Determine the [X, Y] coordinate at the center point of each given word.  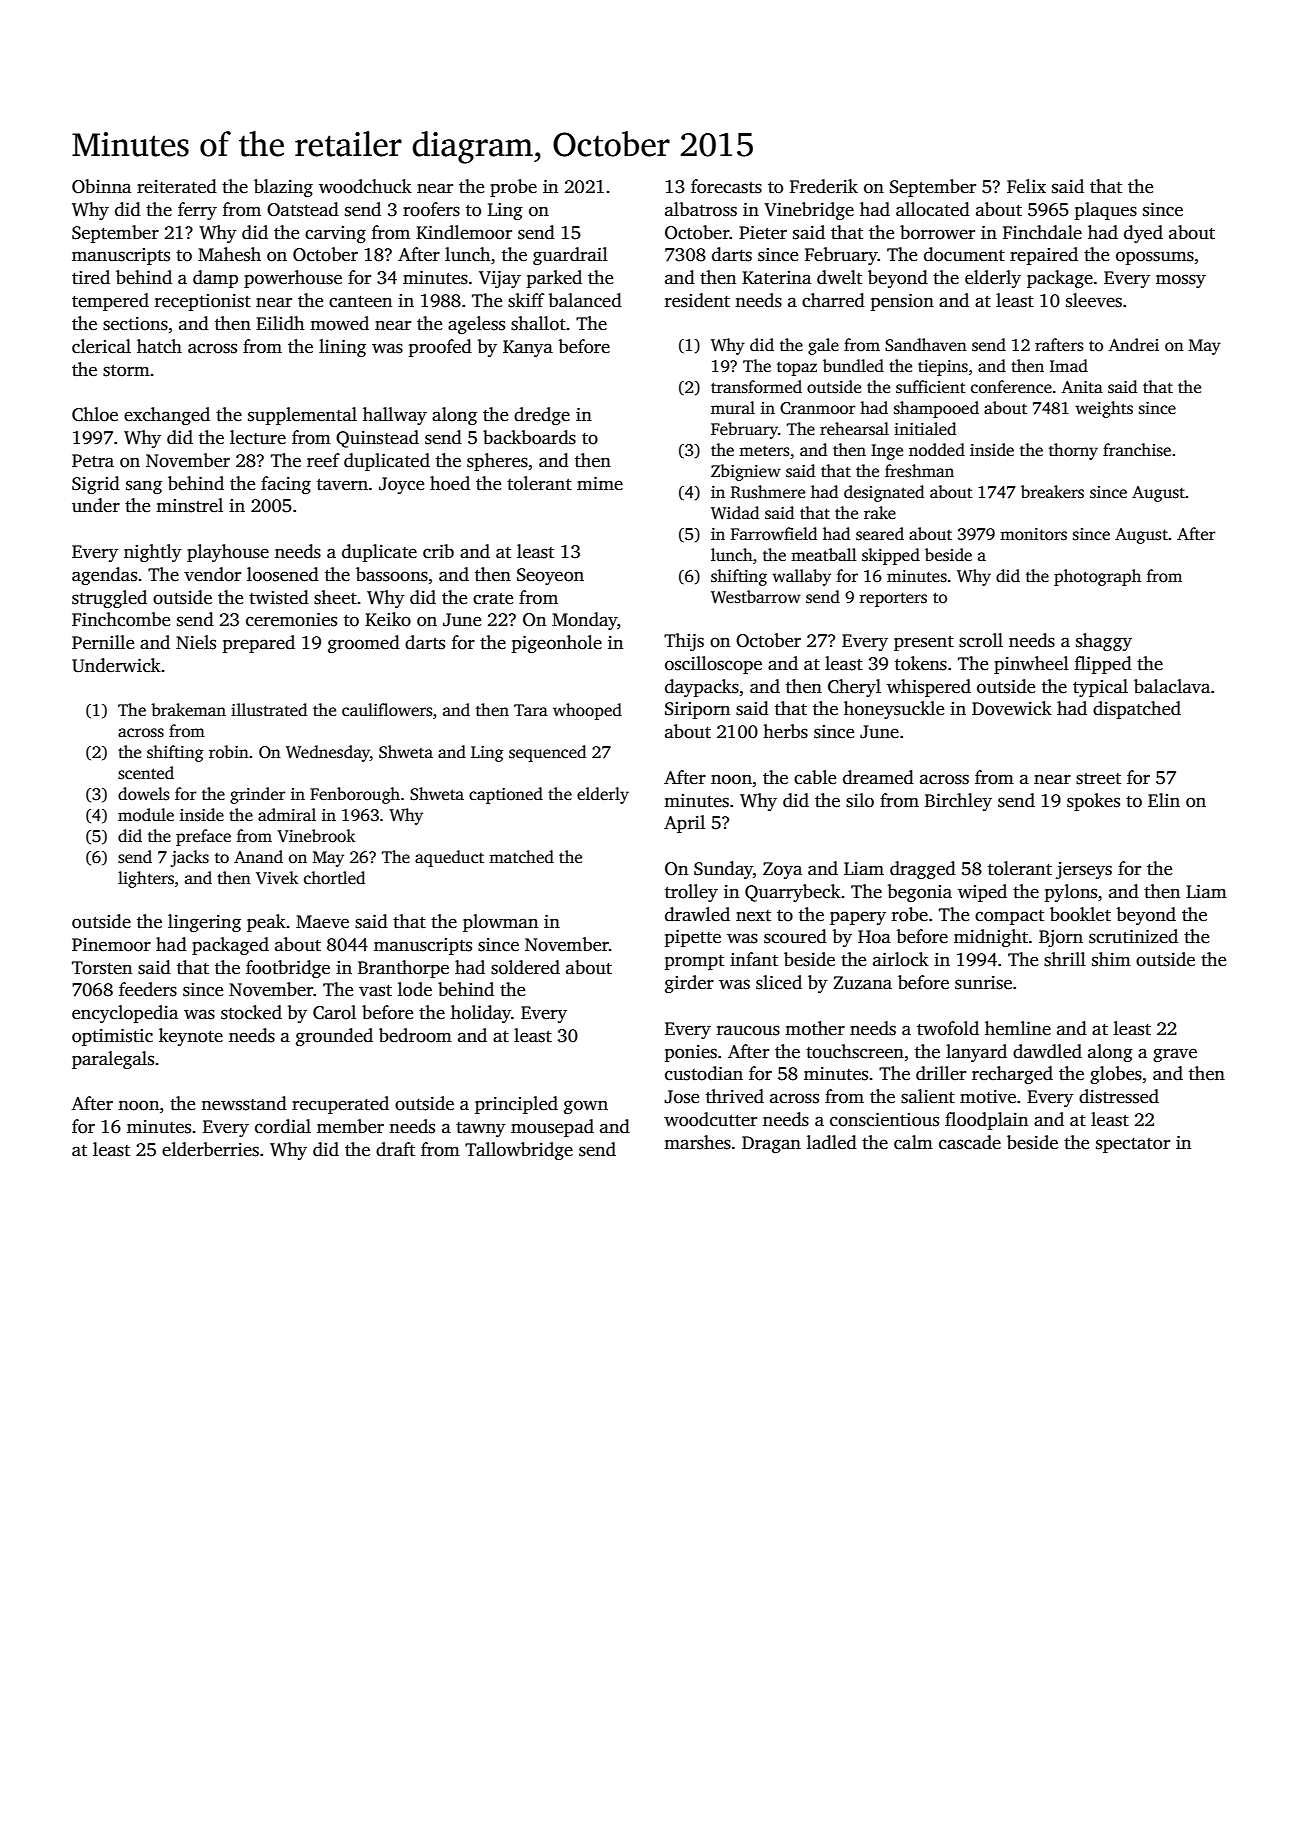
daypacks [702, 688]
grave [1175, 1055]
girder [689, 984]
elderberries [210, 1149]
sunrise [983, 983]
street [1098, 779]
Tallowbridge [519, 1151]
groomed [364, 644]
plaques [1106, 211]
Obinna [101, 186]
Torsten [102, 968]
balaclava [1172, 686]
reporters [893, 599]
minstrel [189, 505]
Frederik [824, 186]
